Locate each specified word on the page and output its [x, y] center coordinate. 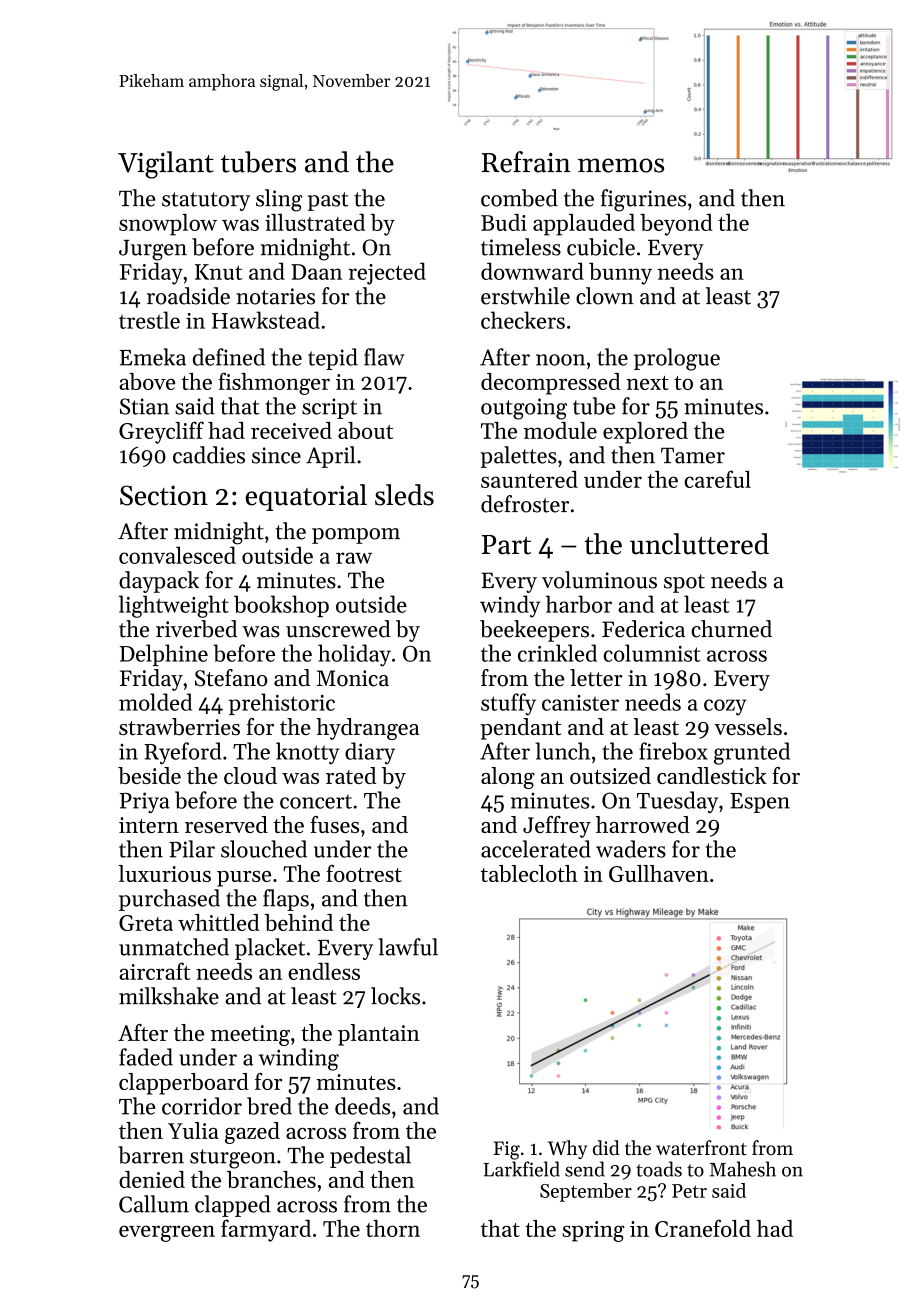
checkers [523, 320]
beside [149, 775]
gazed [252, 1133]
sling [279, 200]
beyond [676, 225]
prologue [677, 359]
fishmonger [274, 383]
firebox [673, 751]
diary [370, 753]
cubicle [601, 247]
